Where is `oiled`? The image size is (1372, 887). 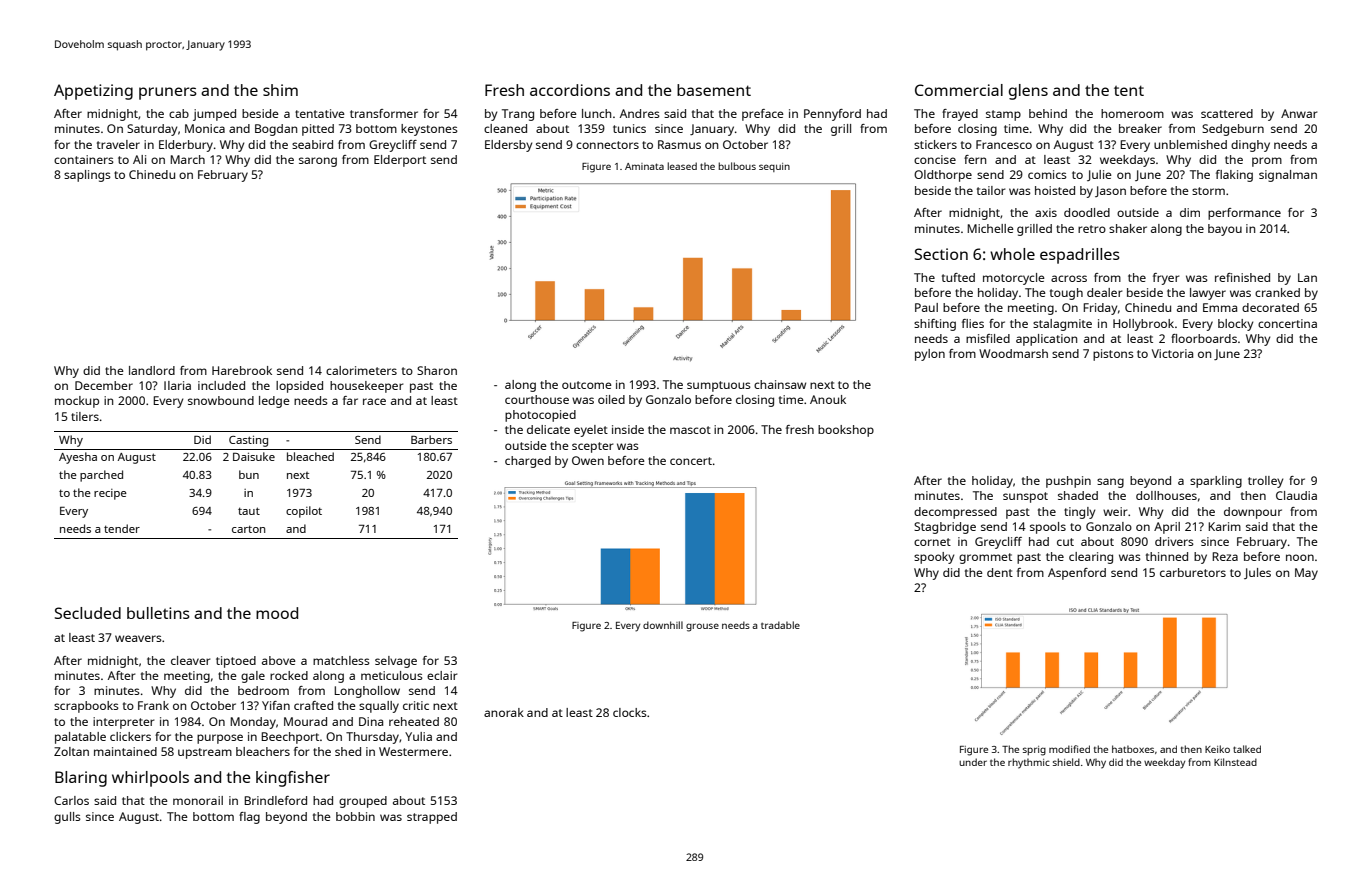 oiled is located at coordinates (611, 399).
